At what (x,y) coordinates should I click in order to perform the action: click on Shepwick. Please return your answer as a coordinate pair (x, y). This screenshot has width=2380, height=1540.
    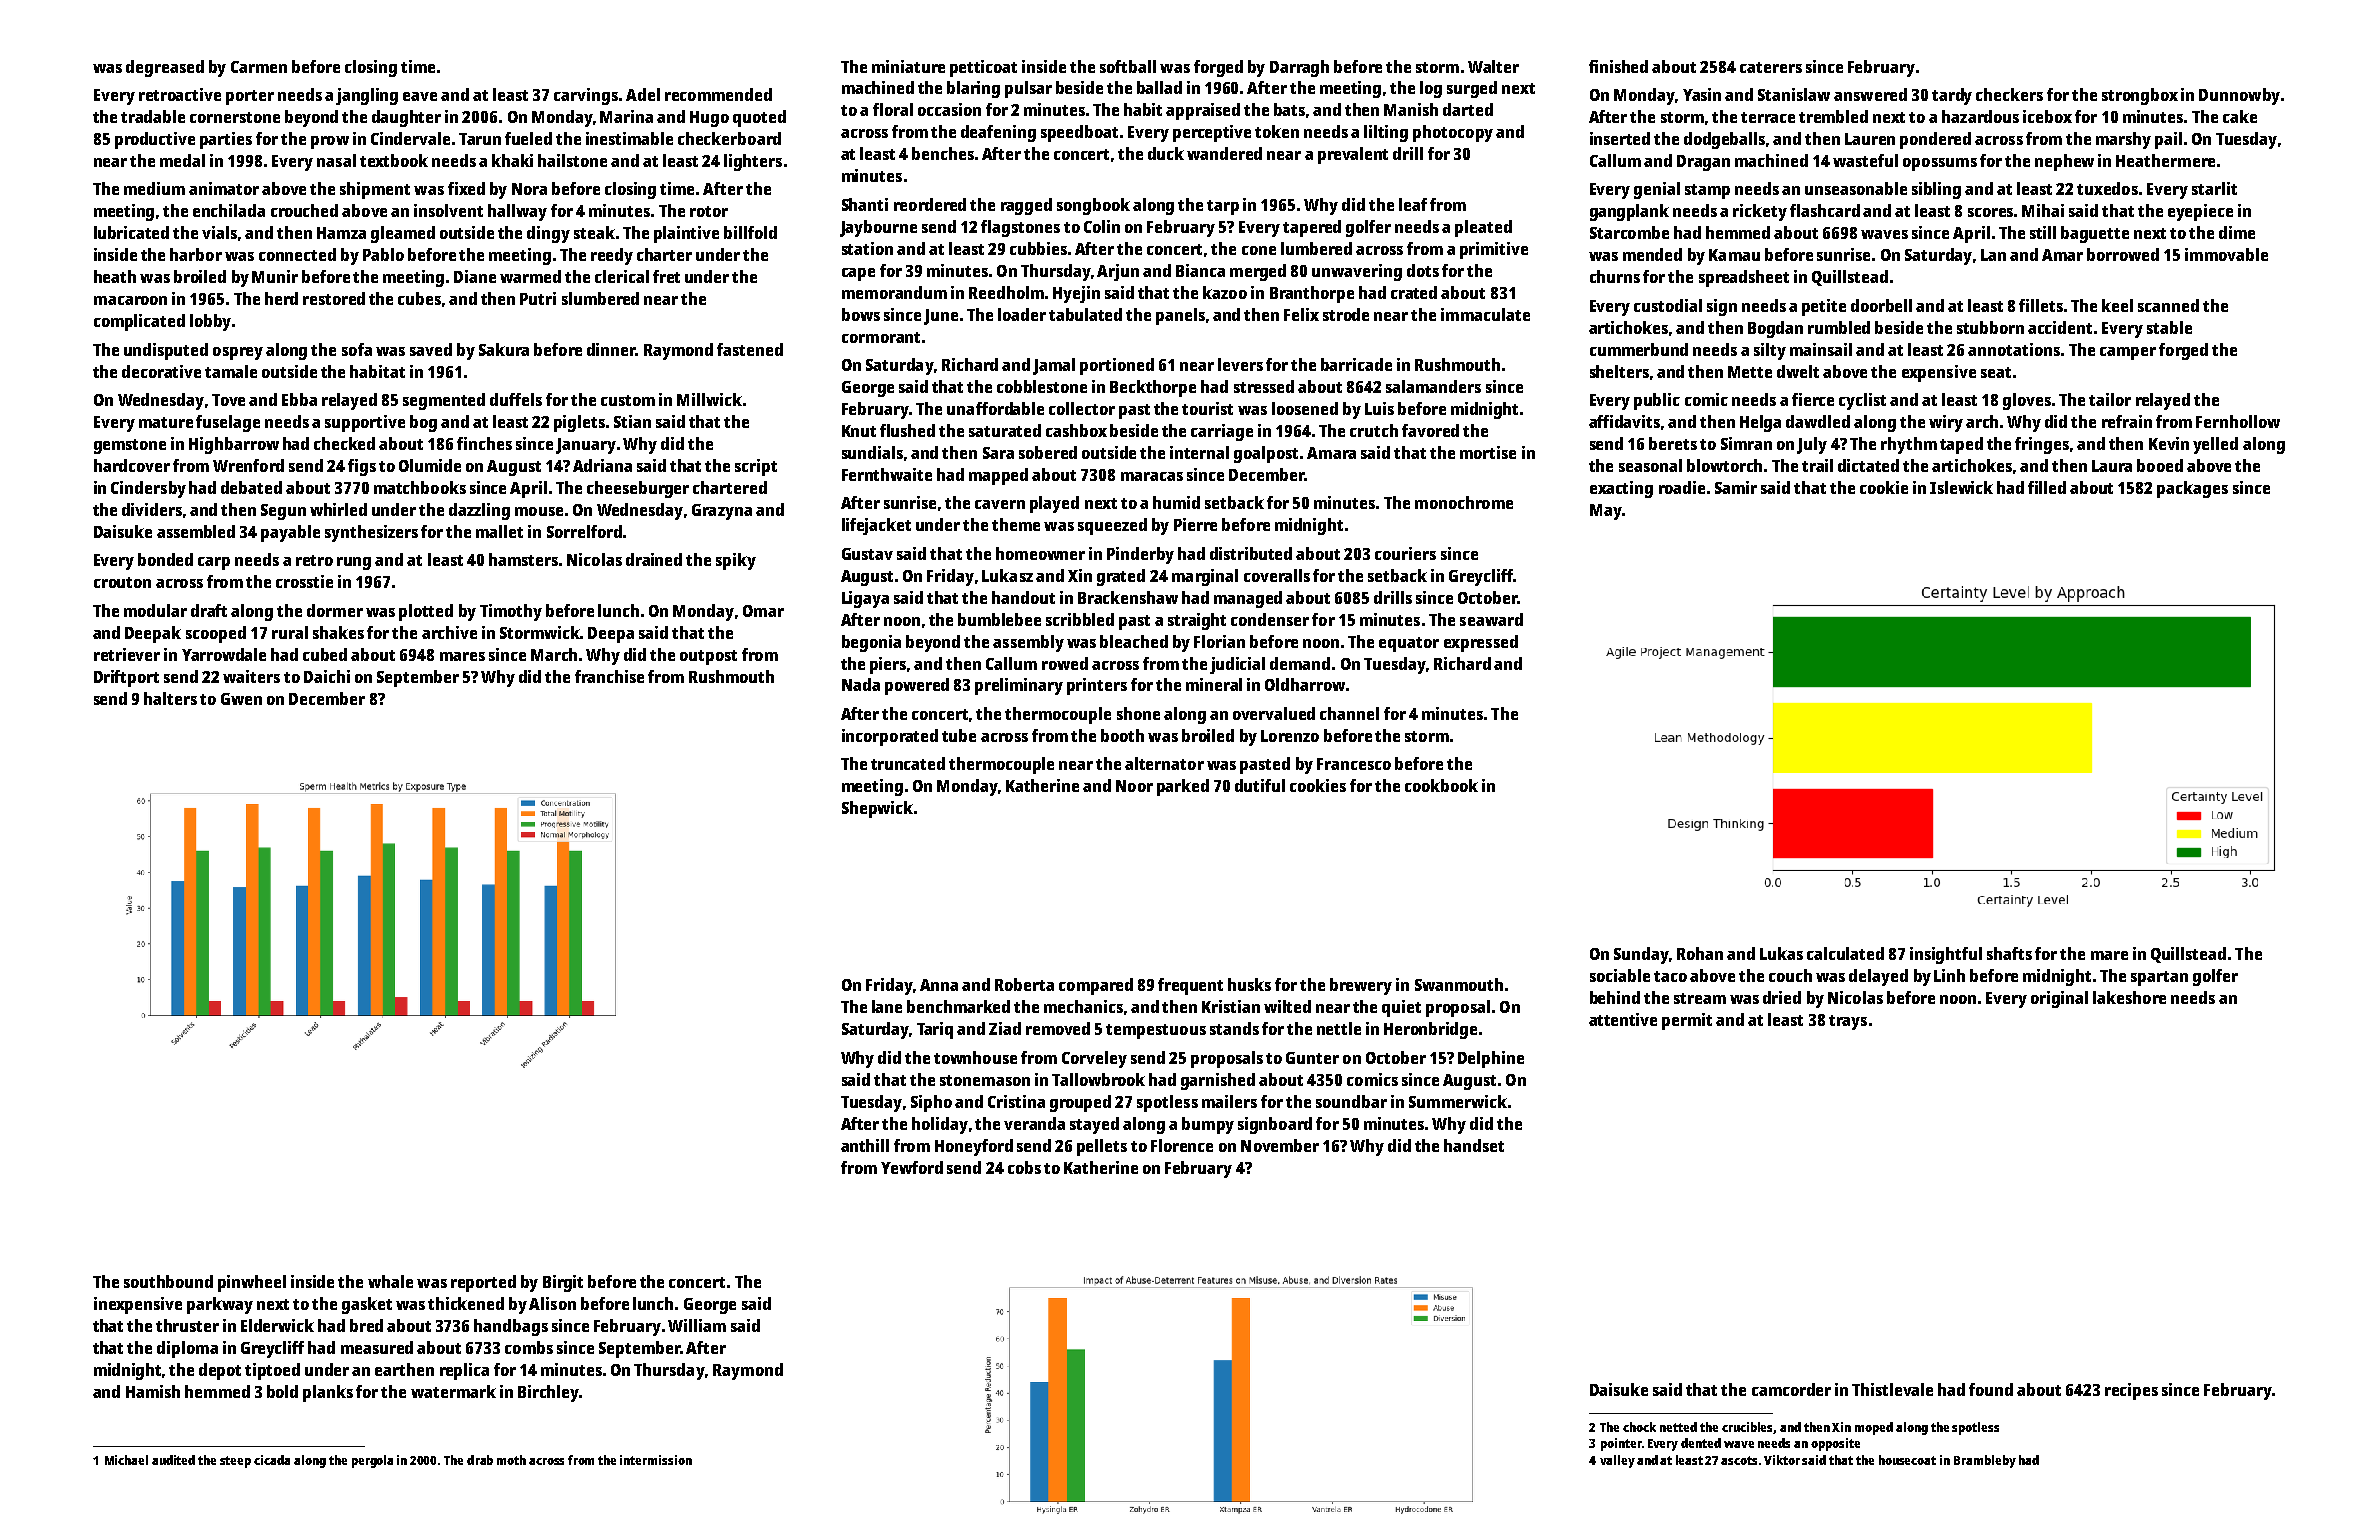
    Looking at the image, I should click on (877, 809).
